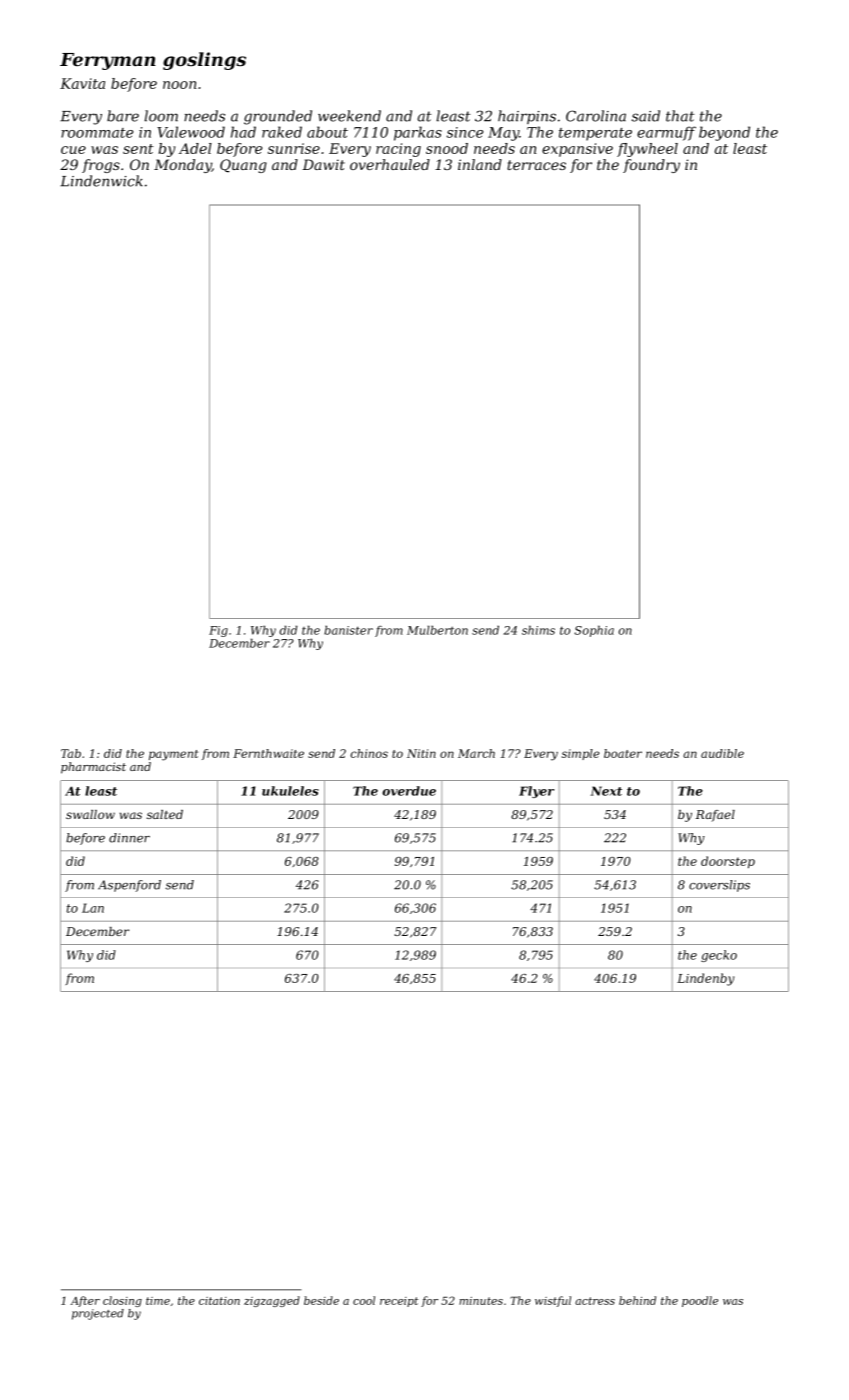 The height and width of the document is (1400, 849). I want to click on actress, so click(595, 1301).
